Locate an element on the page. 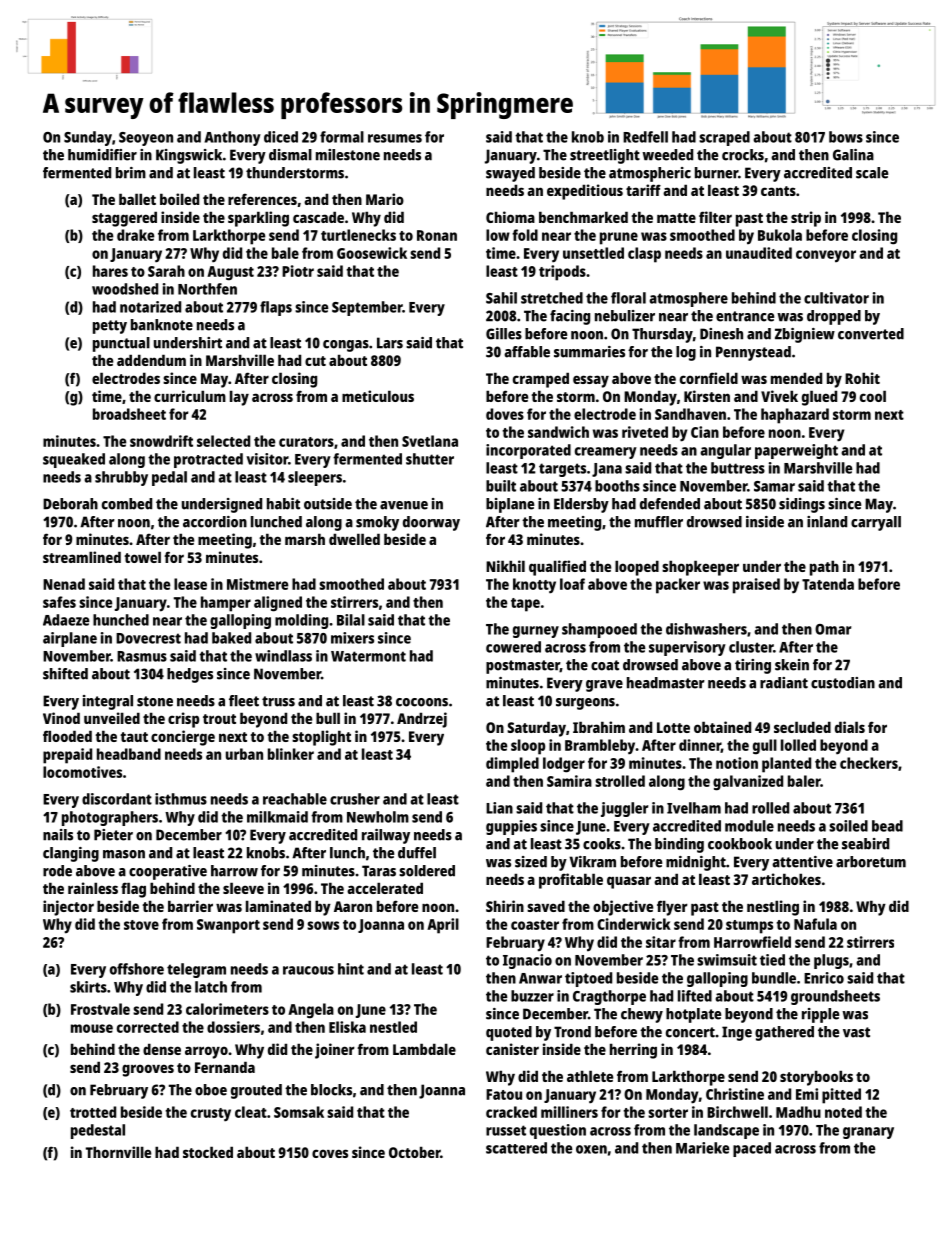 The width and height of the image is (952, 1233). cowered is located at coordinates (513, 647).
